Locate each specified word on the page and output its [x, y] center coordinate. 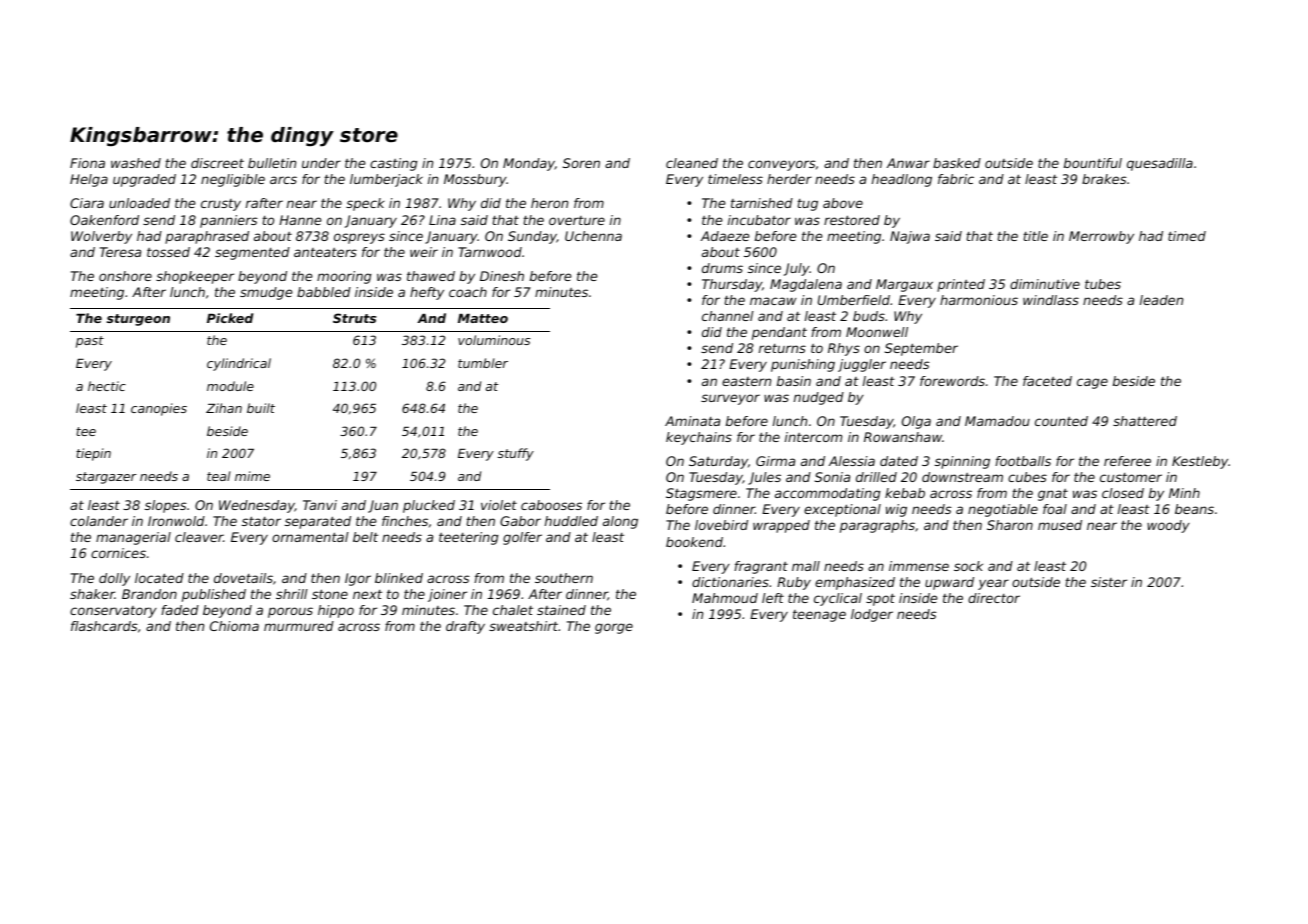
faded [180, 610]
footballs [1023, 461]
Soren [581, 163]
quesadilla [1160, 164]
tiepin [93, 454]
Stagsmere [701, 494]
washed [136, 163]
